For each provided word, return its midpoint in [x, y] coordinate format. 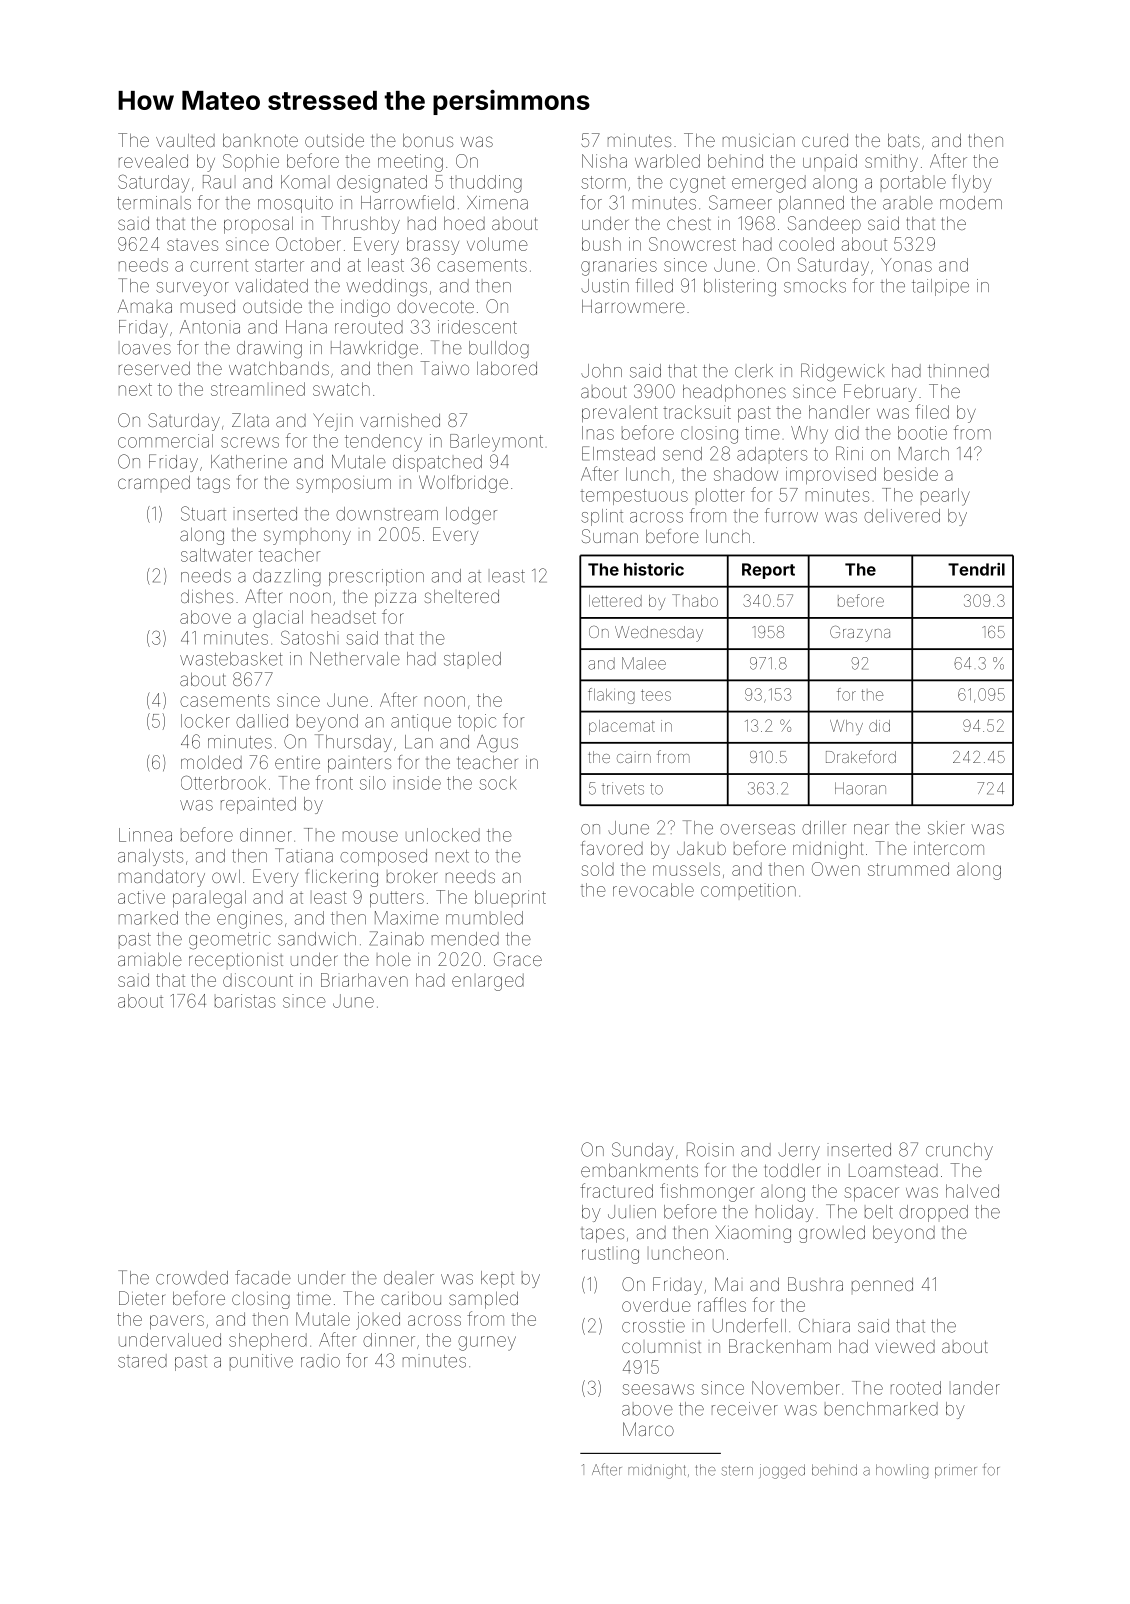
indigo [365, 308]
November [796, 1388]
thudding [486, 184]
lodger [471, 516]
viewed [905, 1346]
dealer [409, 1278]
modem [971, 203]
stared [142, 1361]
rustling [610, 1255]
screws [250, 442]
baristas [245, 1001]
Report [768, 571]
